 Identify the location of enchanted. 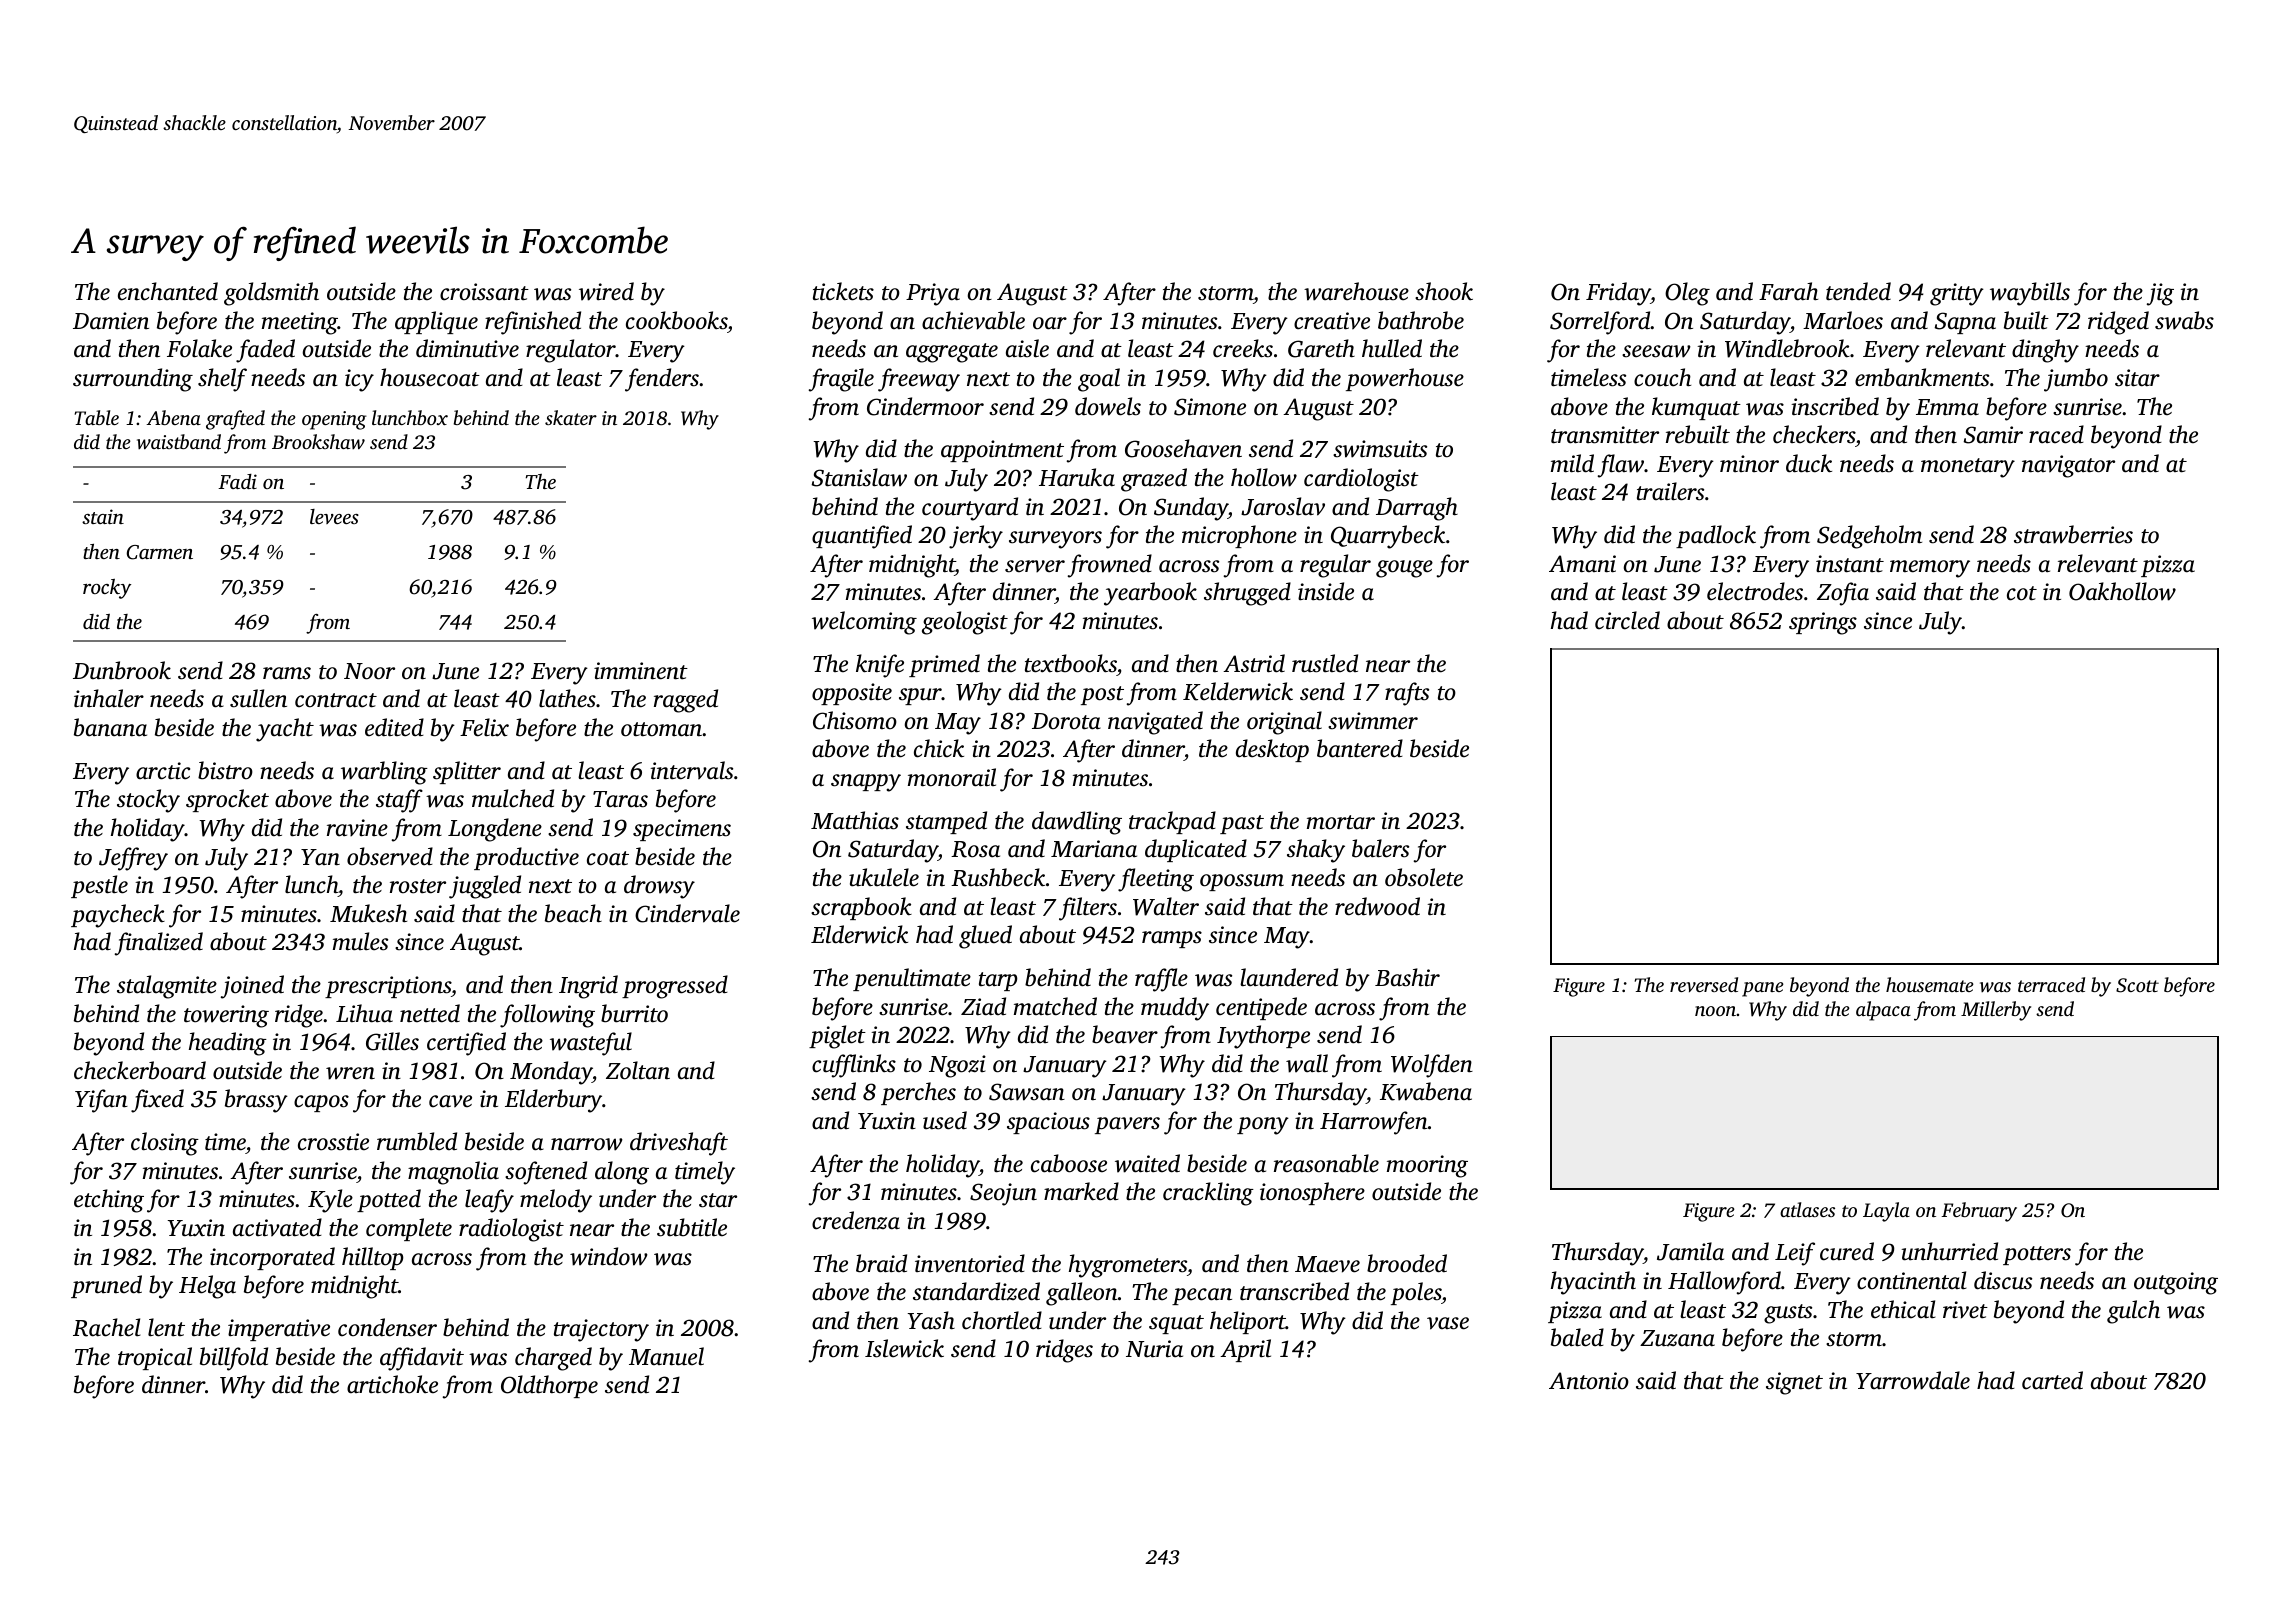
(168, 291).
